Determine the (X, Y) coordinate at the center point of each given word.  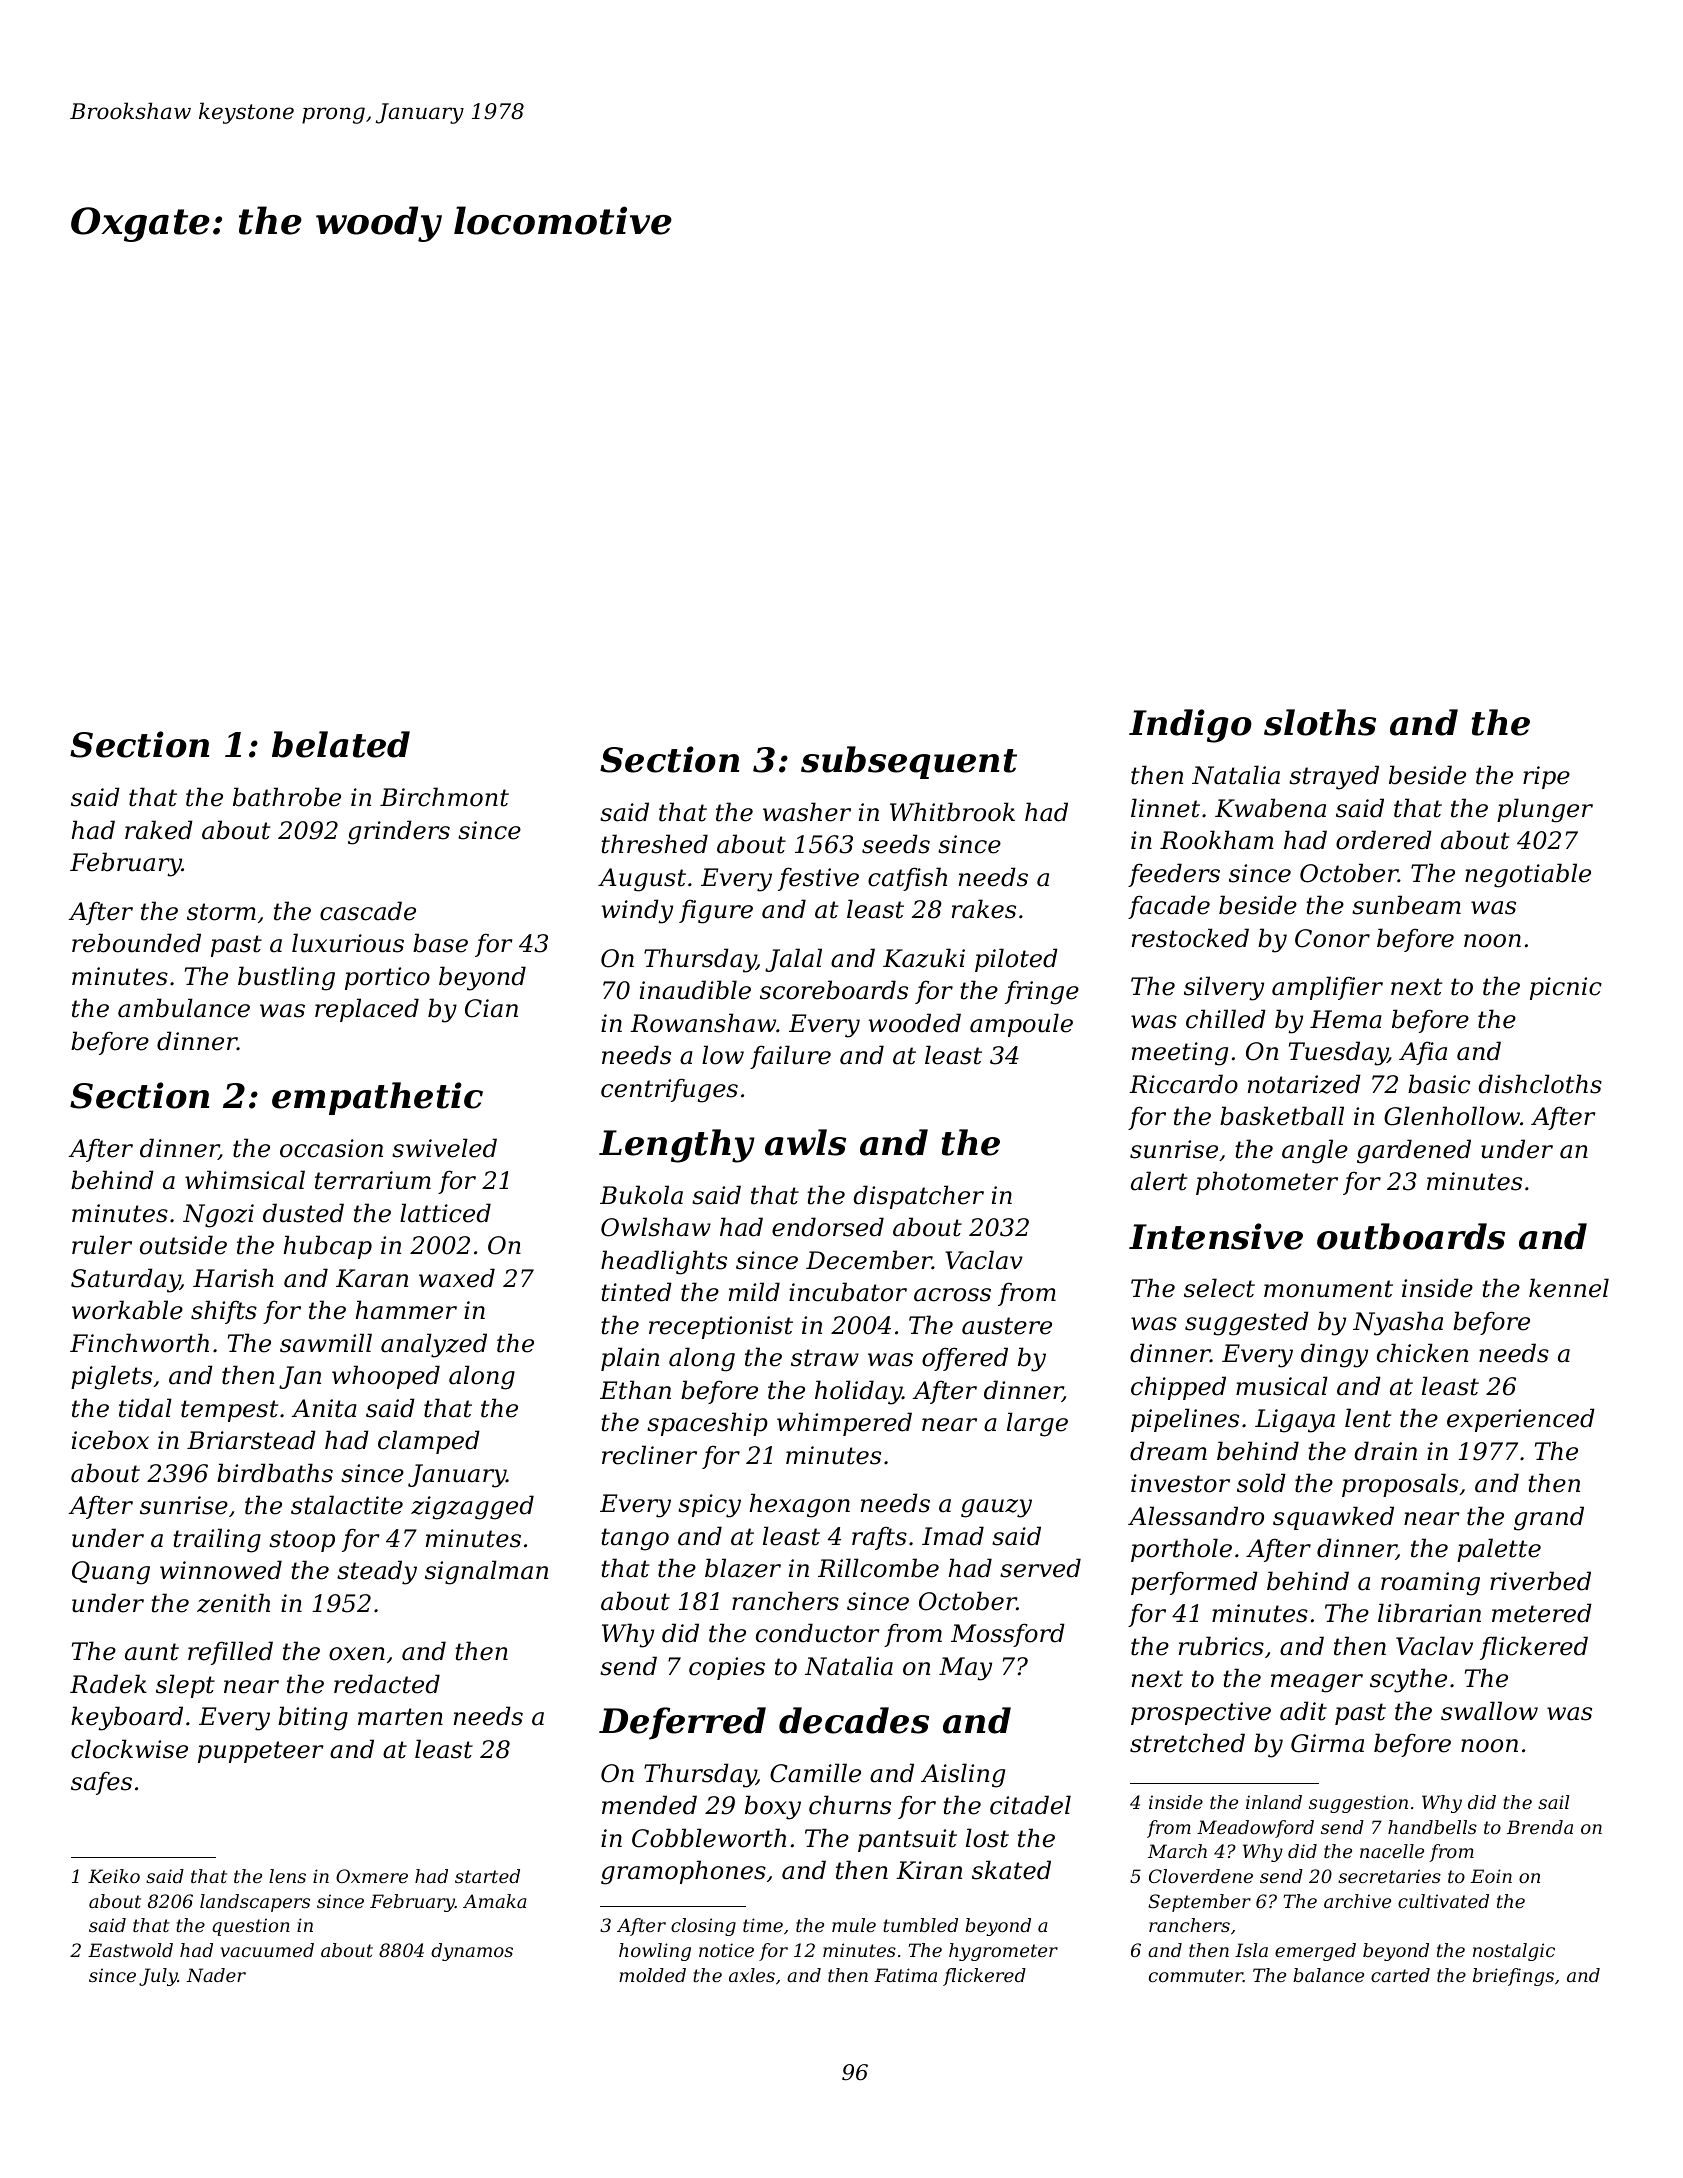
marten (400, 1717)
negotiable (1528, 875)
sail (1553, 1802)
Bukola (641, 1195)
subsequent (909, 762)
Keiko (114, 1876)
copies (727, 1668)
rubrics (1221, 1646)
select (1219, 1288)
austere (1007, 1326)
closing (703, 1927)
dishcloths (1540, 1084)
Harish (233, 1278)
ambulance (184, 1008)
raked (159, 830)
